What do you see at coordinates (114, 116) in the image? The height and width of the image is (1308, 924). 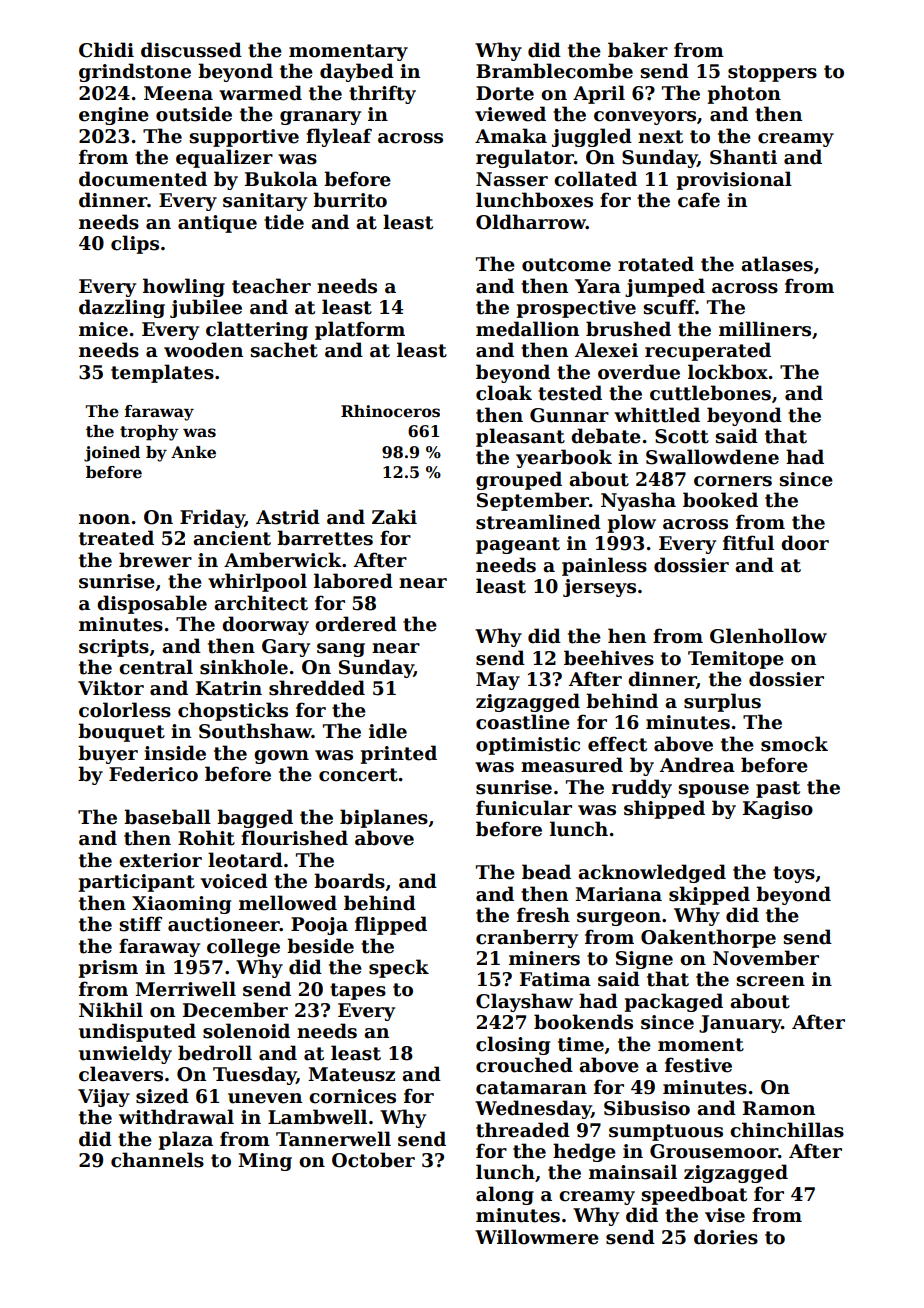 I see `engine` at bounding box center [114, 116].
